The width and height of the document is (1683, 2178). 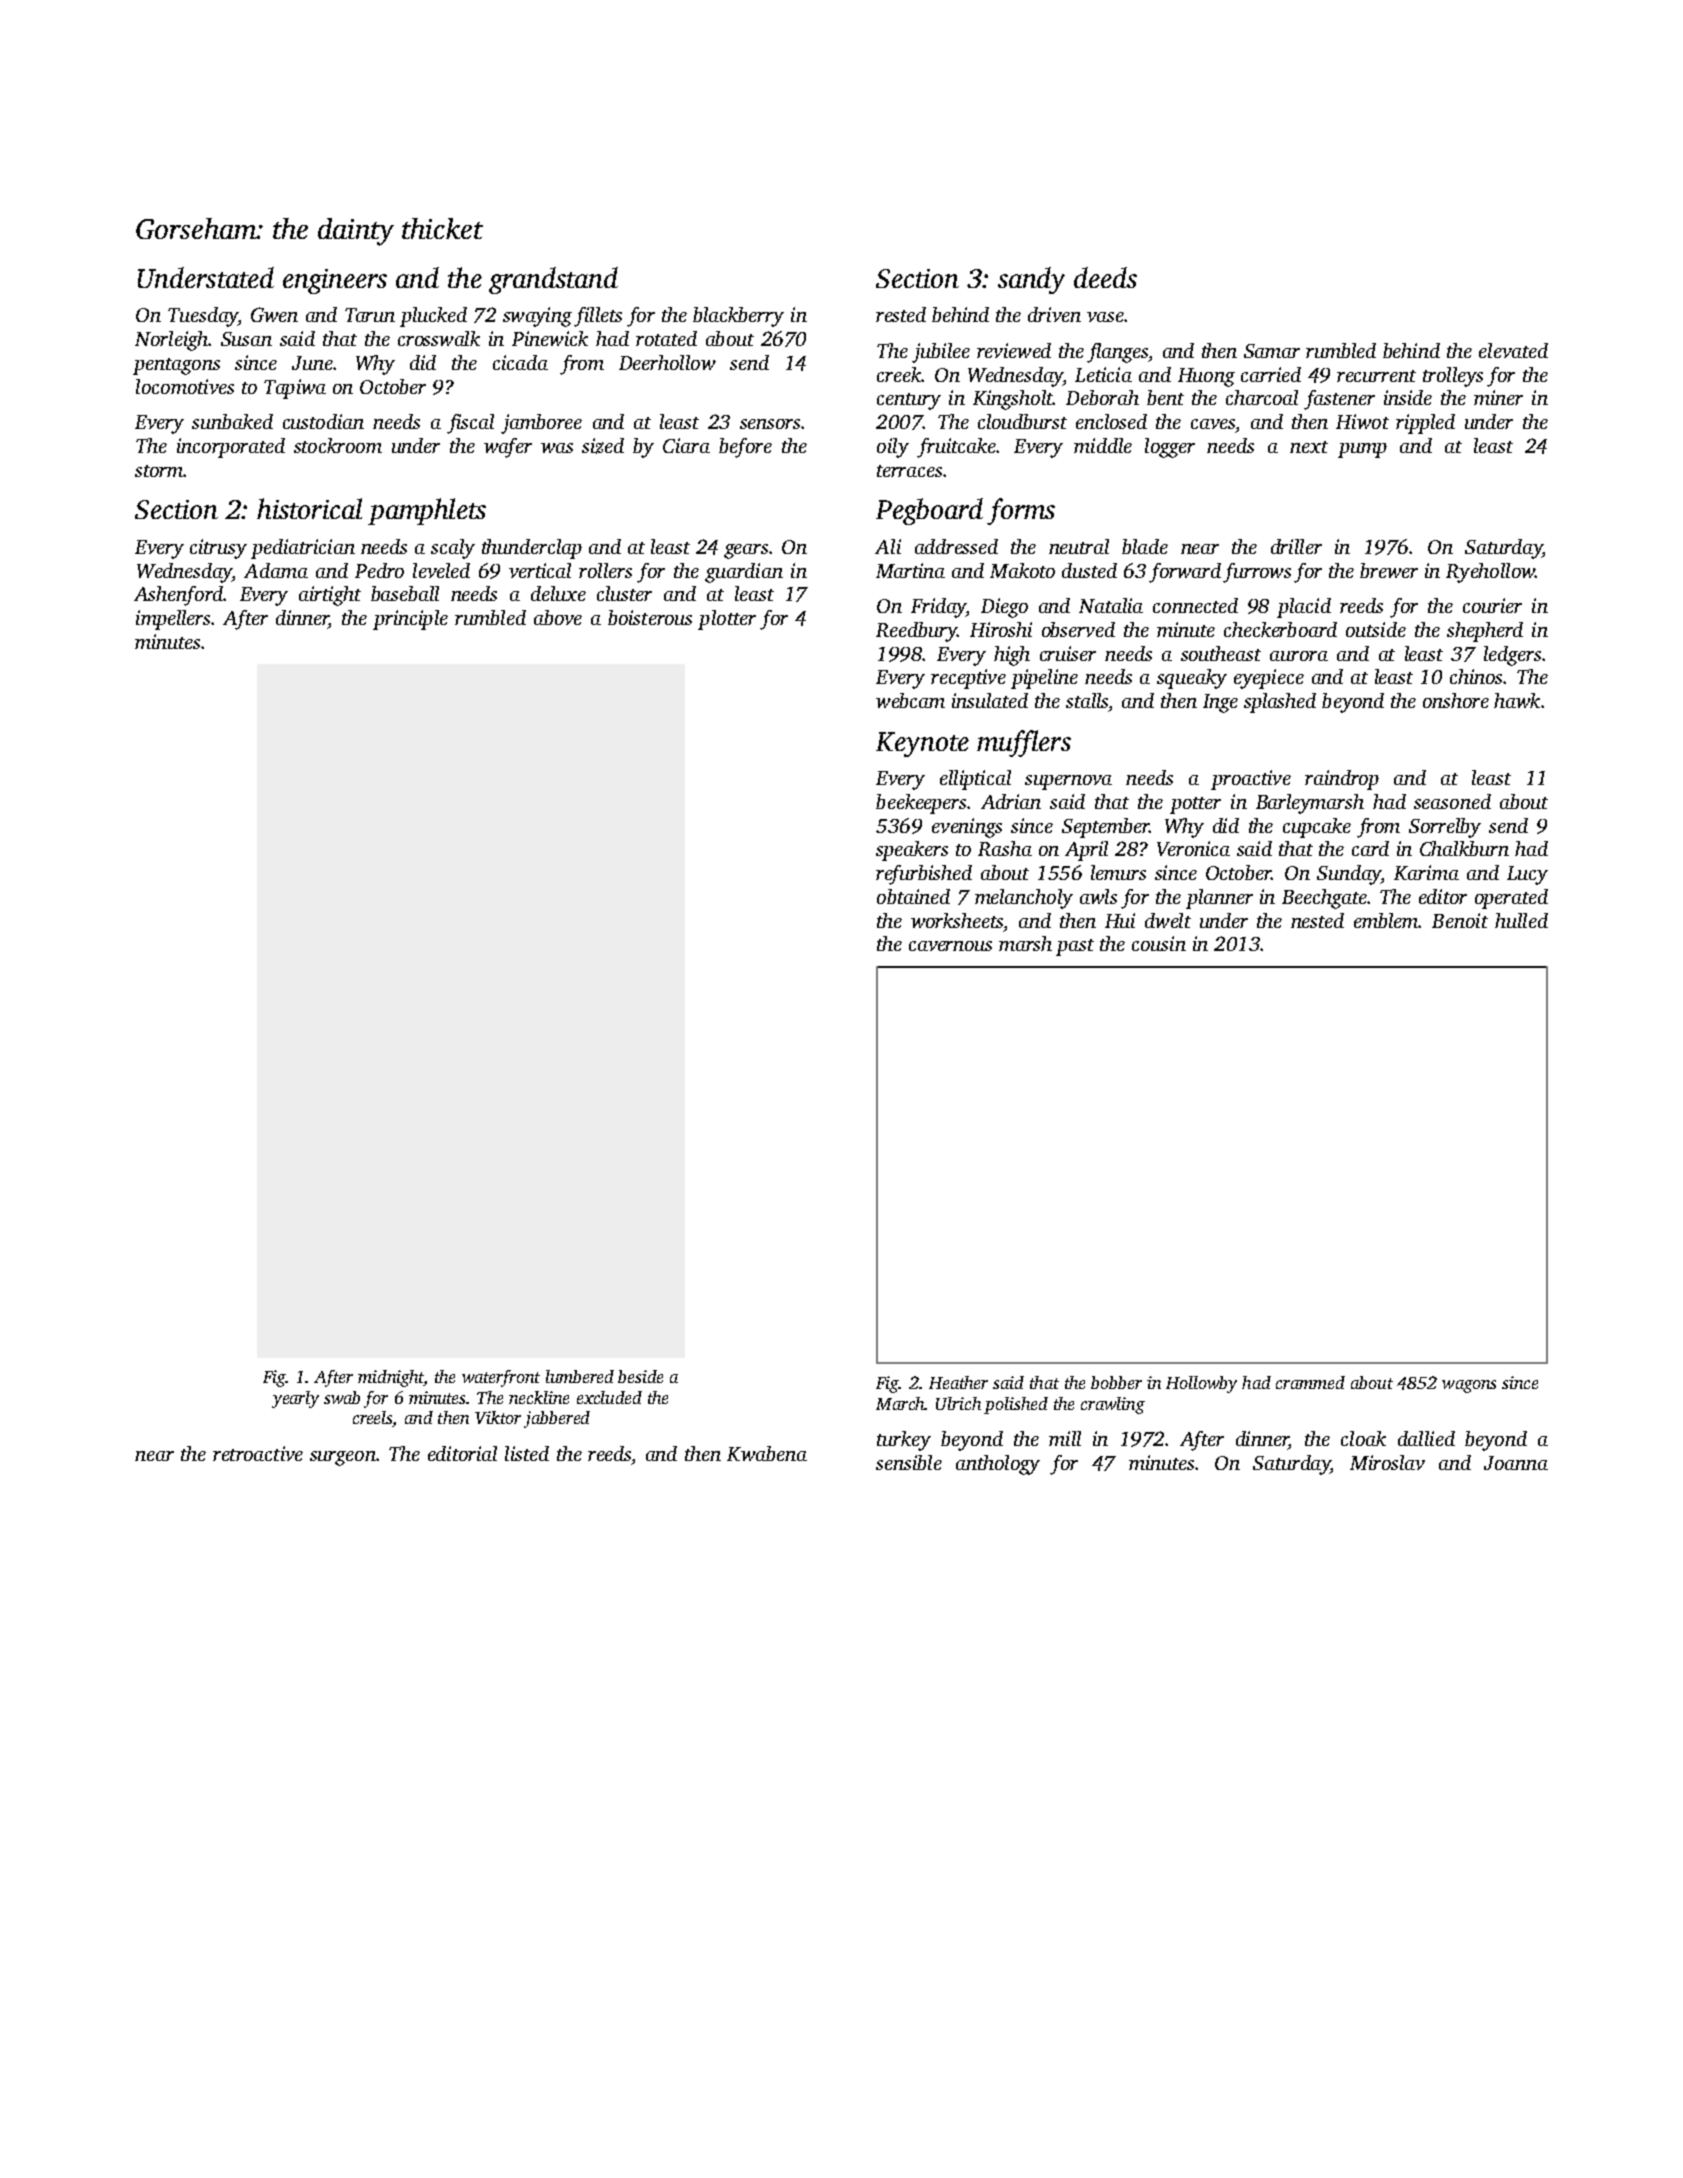 What do you see at coordinates (159, 471) in the document?
I see `storm` at bounding box center [159, 471].
